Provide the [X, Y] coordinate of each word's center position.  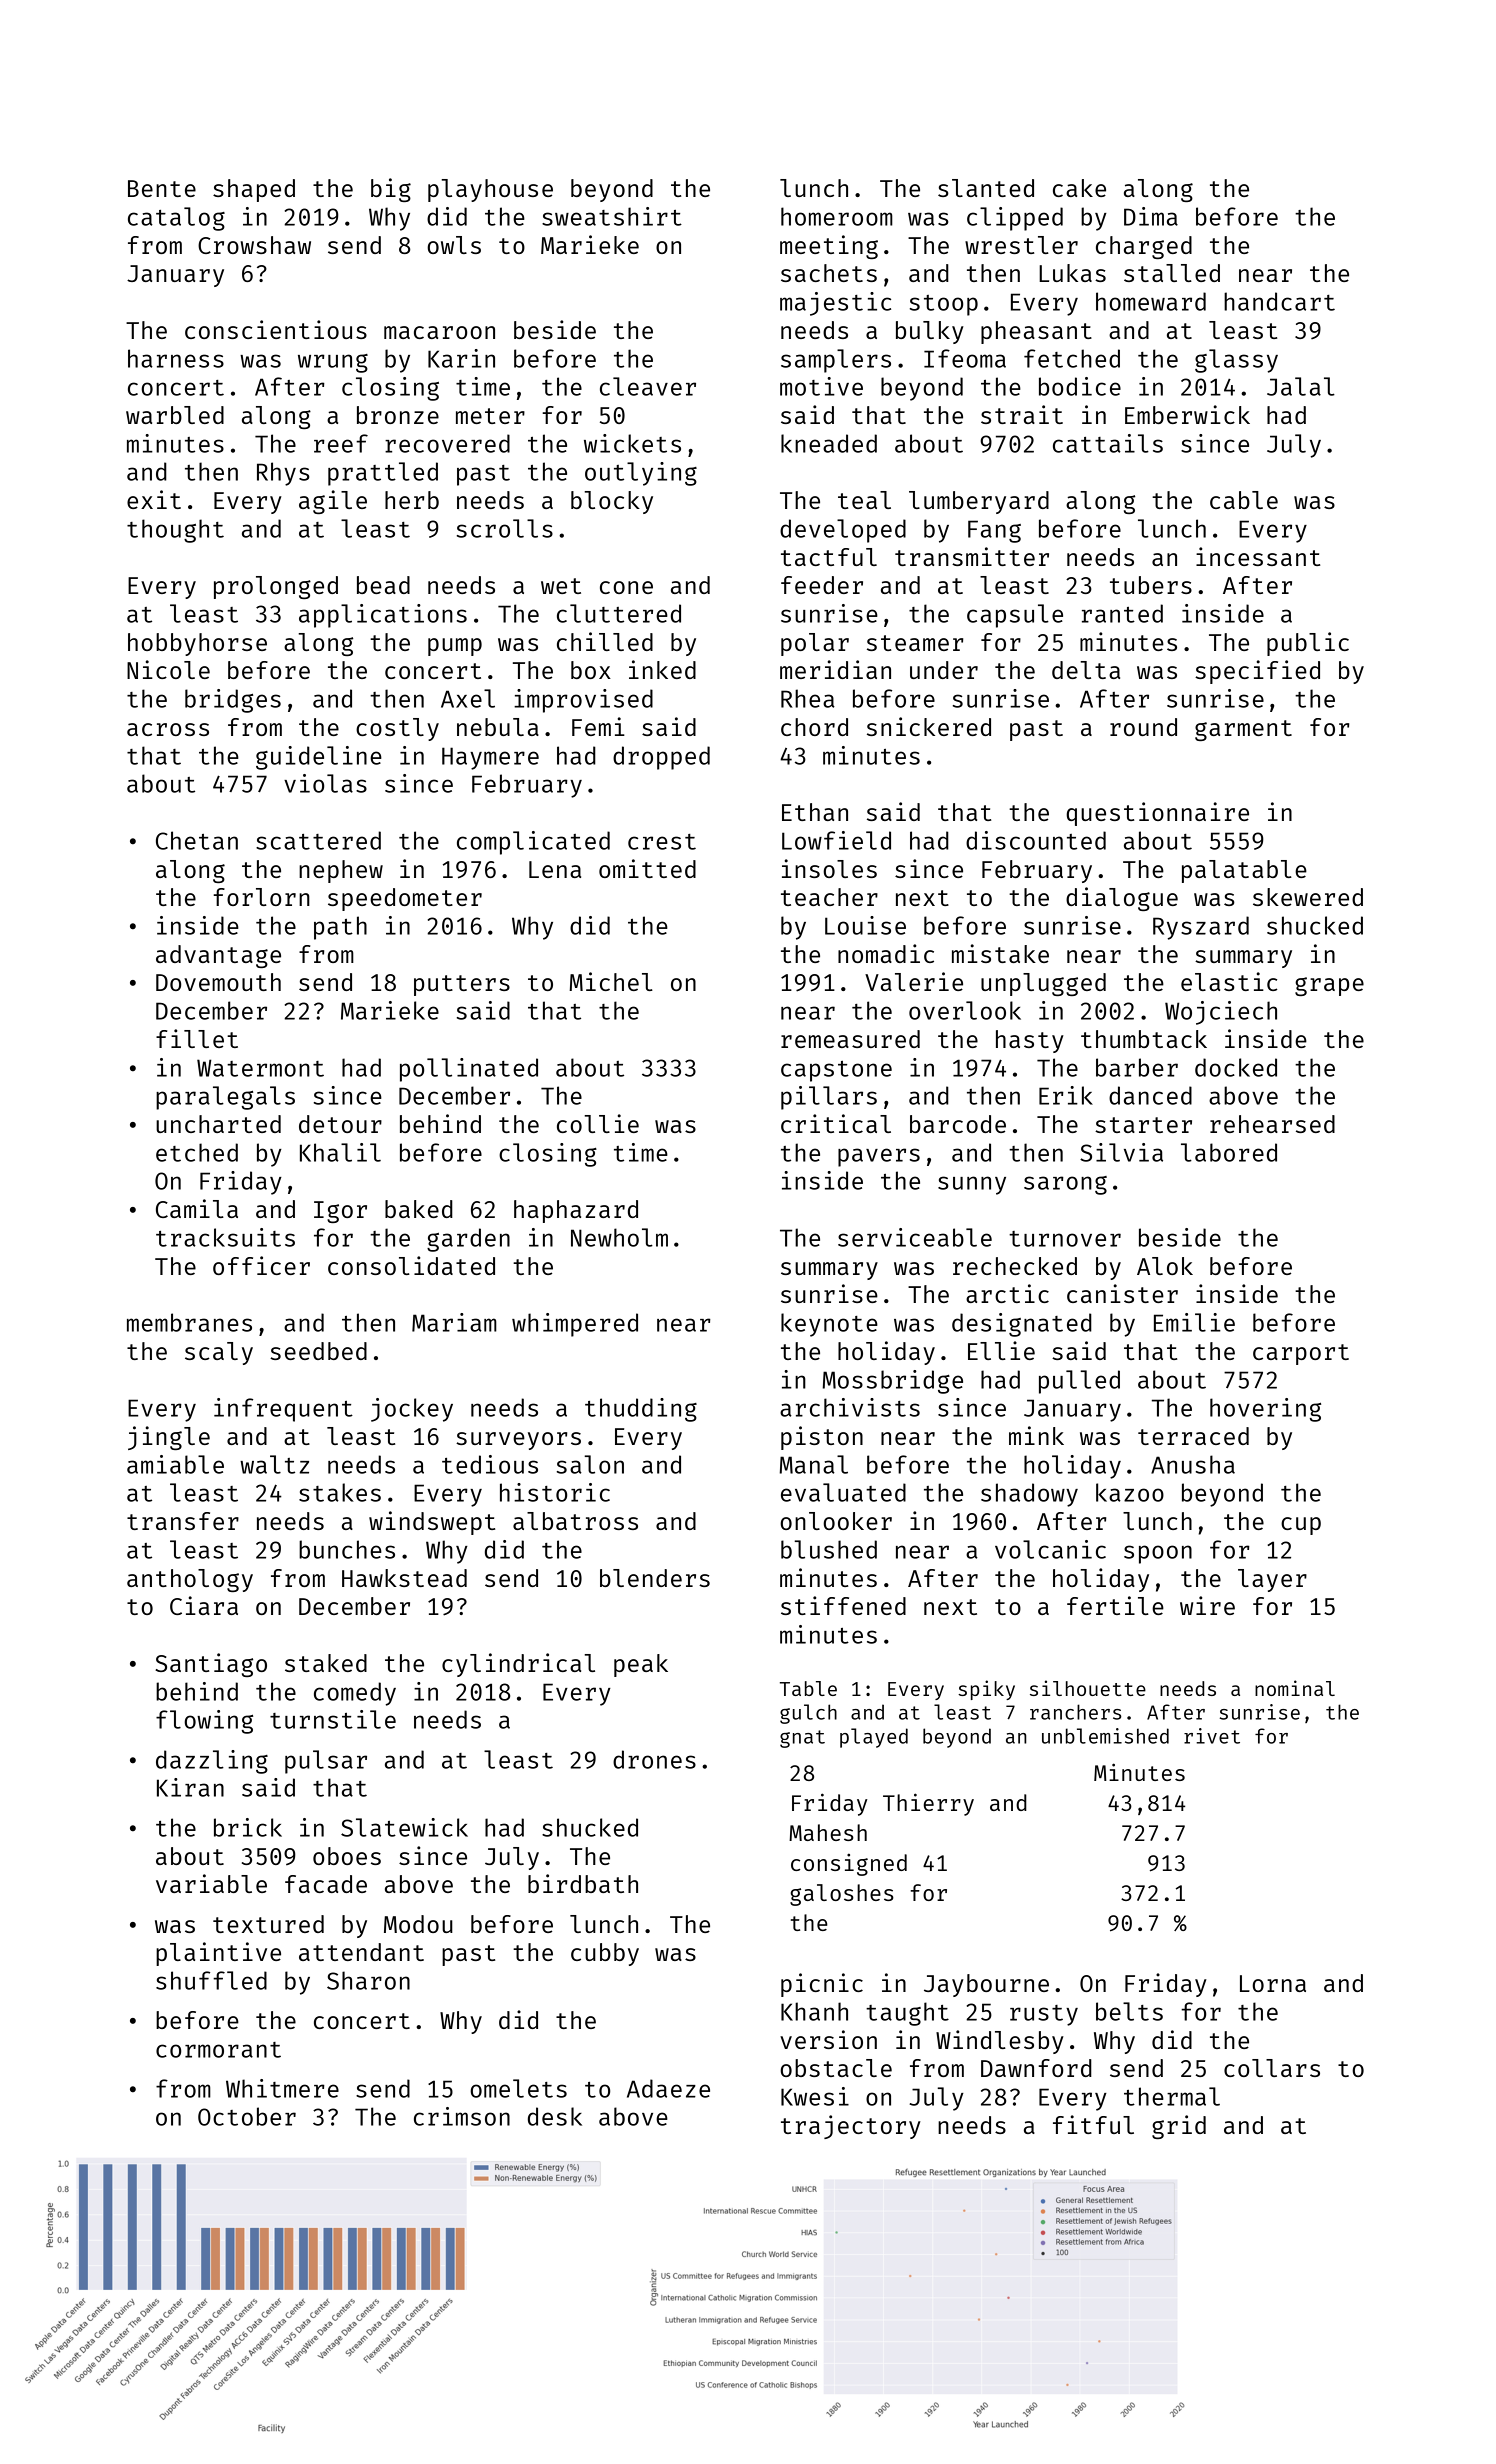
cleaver [648, 386]
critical [836, 1123]
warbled [175, 415]
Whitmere [282, 2088]
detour [340, 1124]
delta [1086, 670]
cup [1301, 1526]
